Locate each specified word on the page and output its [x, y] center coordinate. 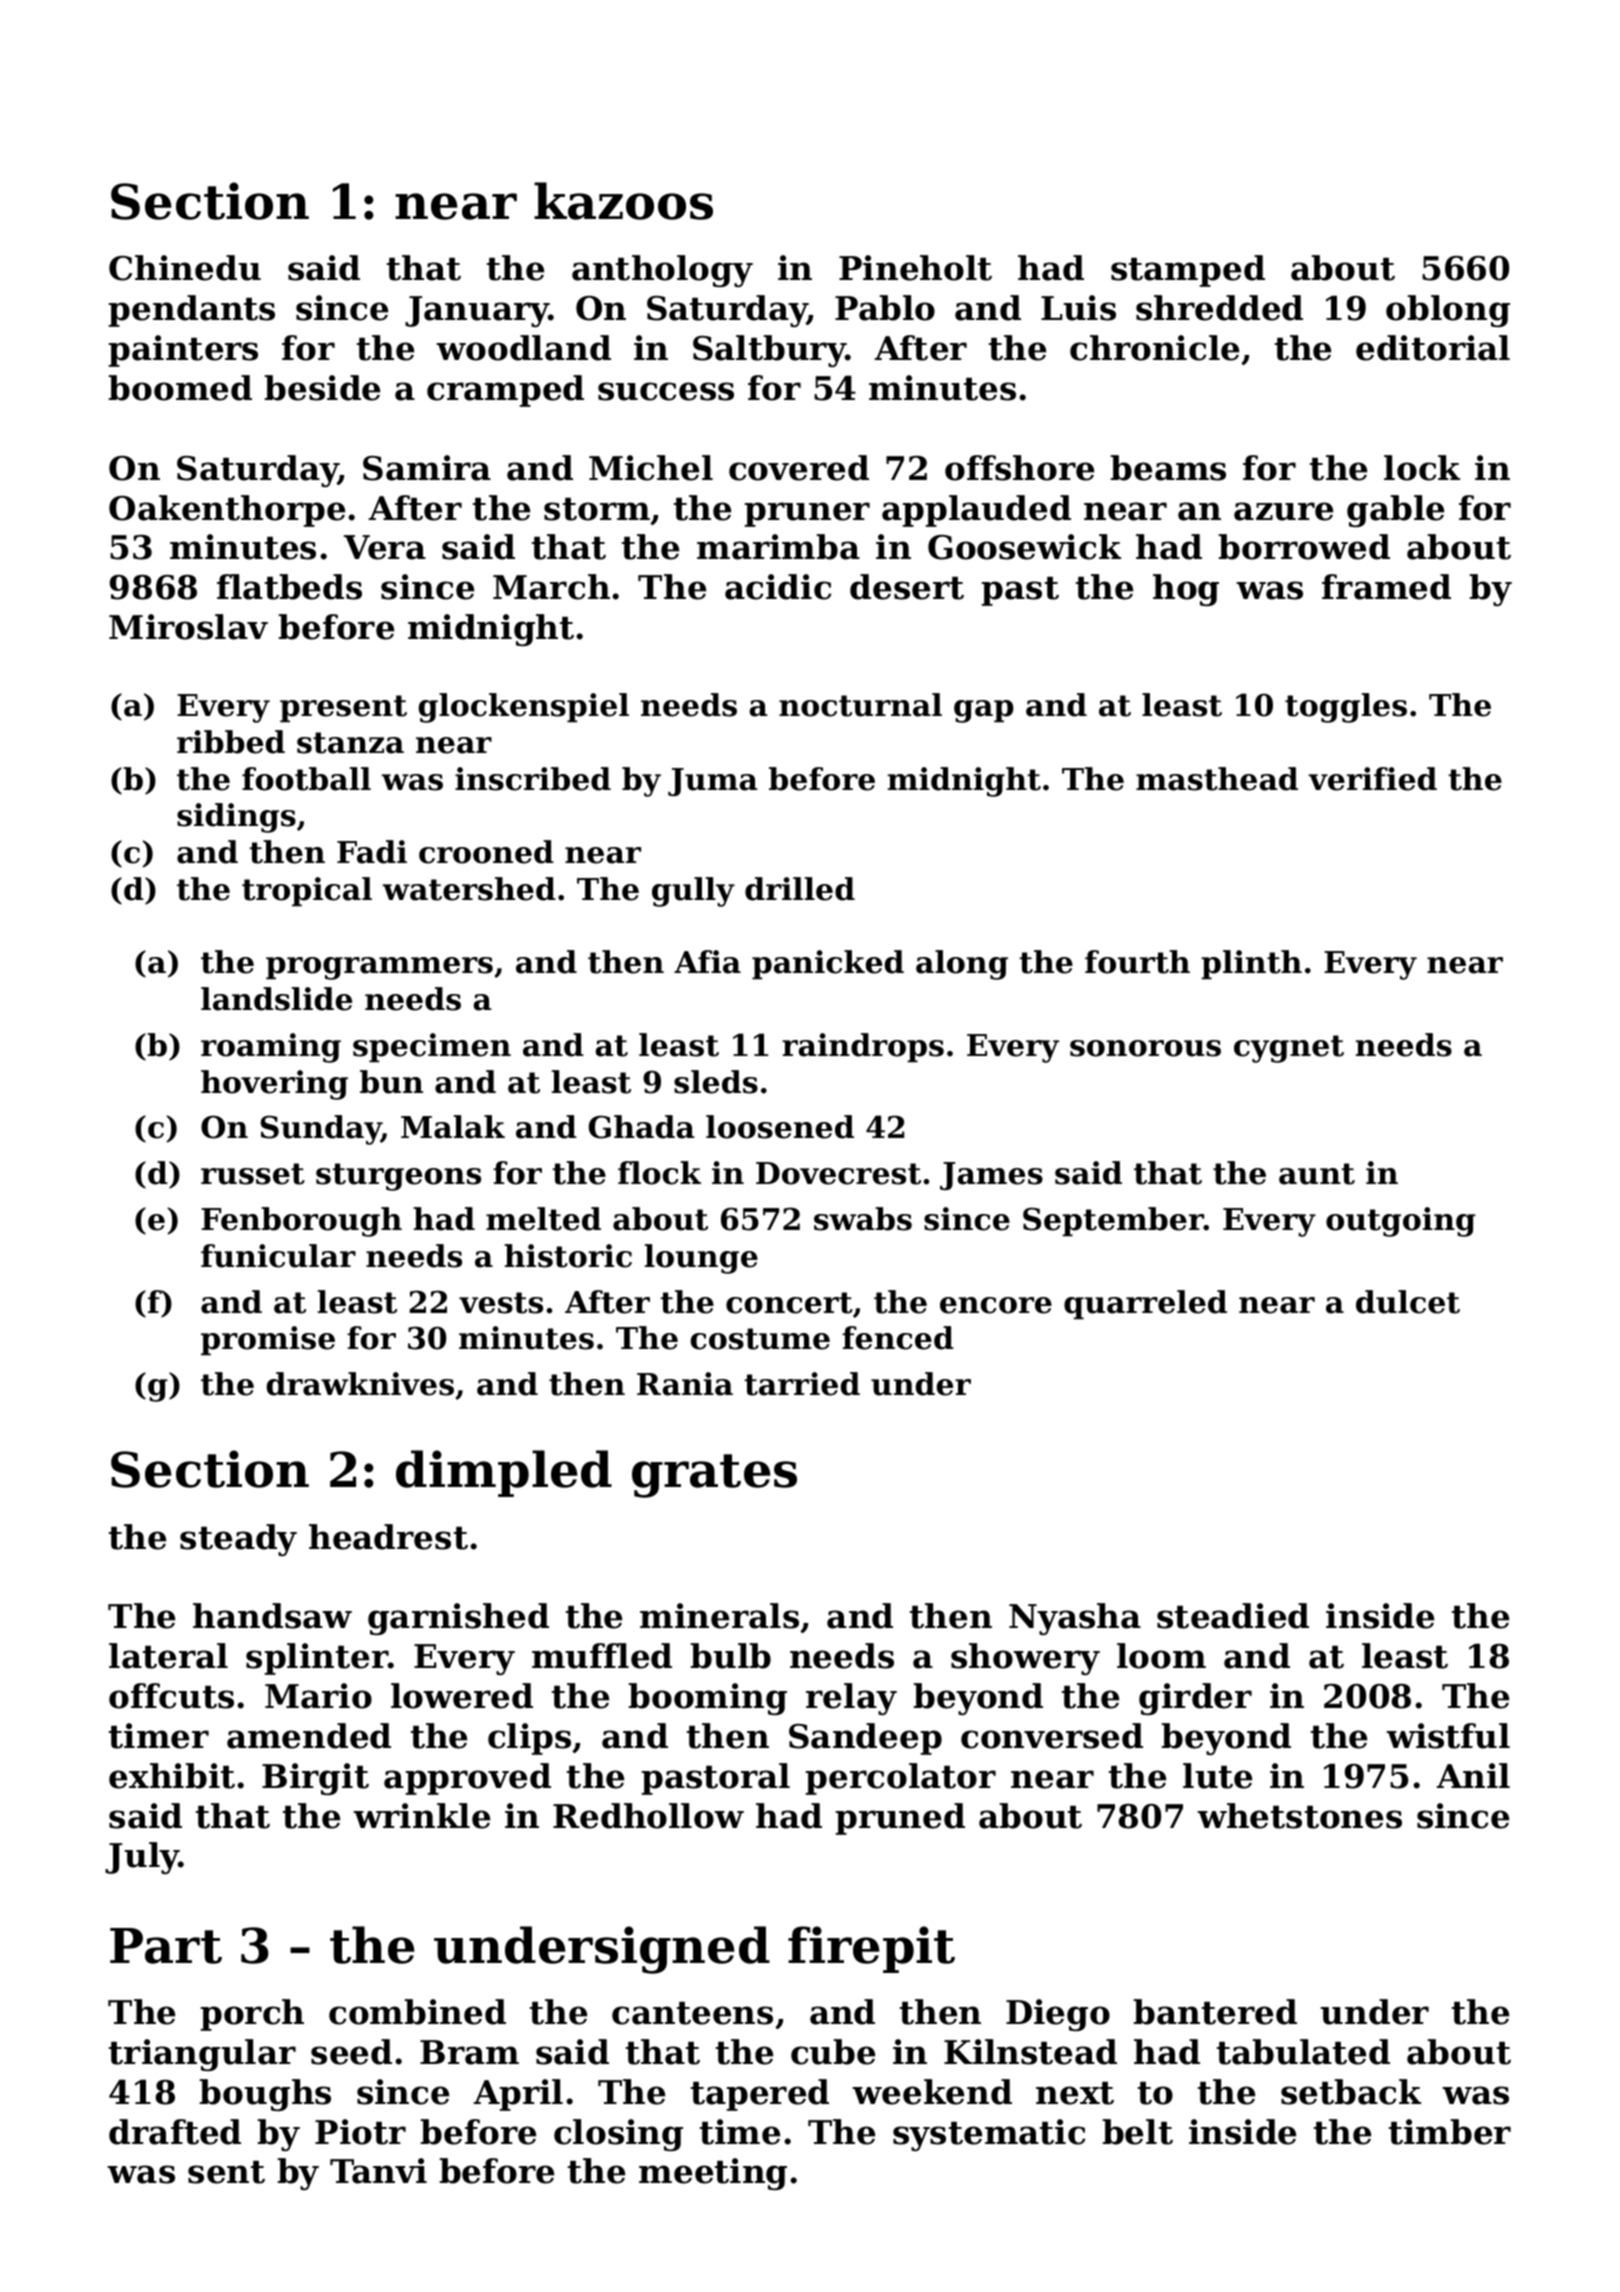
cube [833, 2052]
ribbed [231, 742]
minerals [719, 1616]
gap [984, 711]
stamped [1188, 271]
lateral [168, 1656]
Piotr [360, 2132]
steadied [1233, 1616]
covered [799, 468]
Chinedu [185, 268]
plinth [1251, 965]
